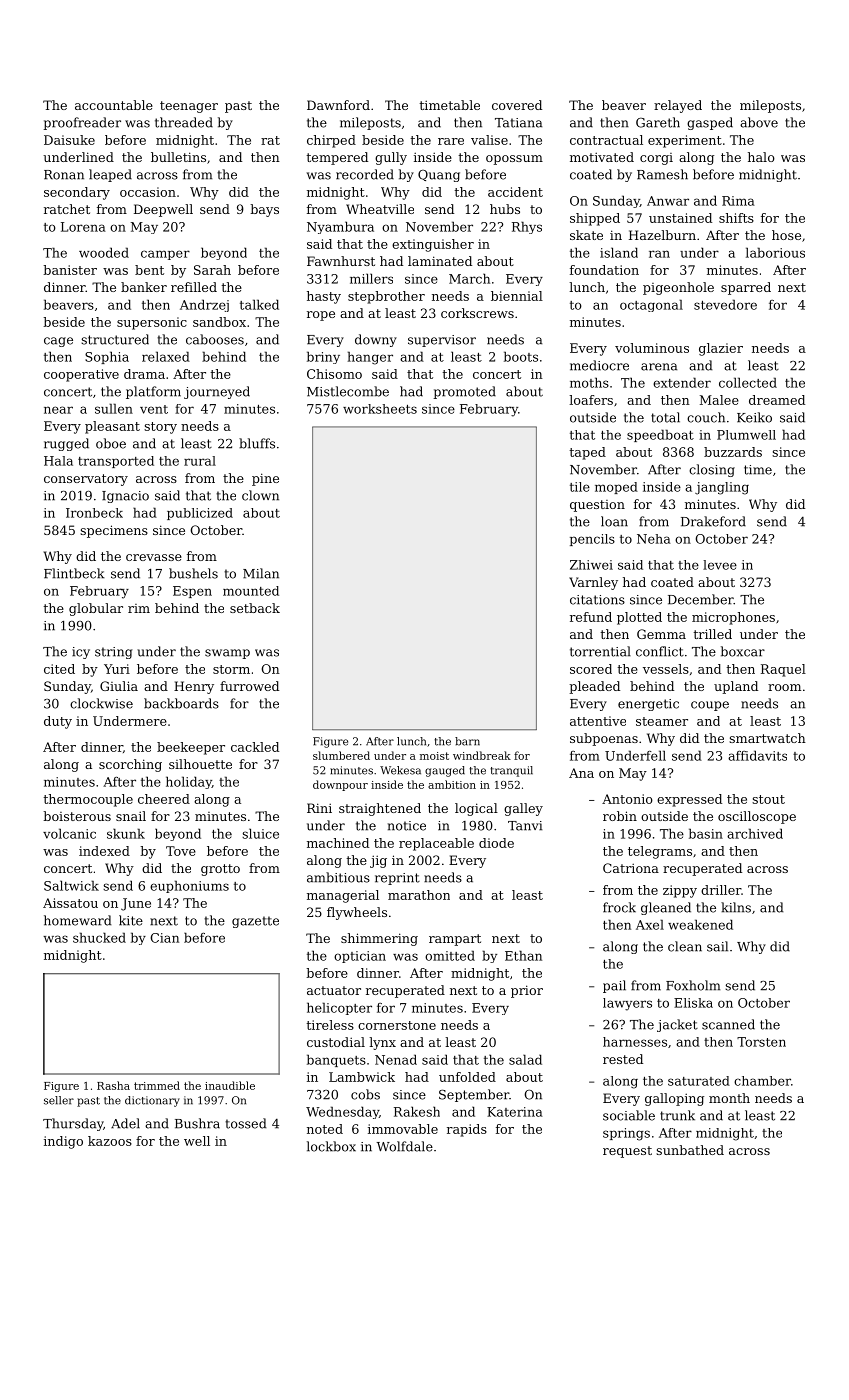 Image resolution: width=849 pixels, height=1400 pixels. Describe the element at coordinates (220, 870) in the screenshot. I see `grotto` at that location.
